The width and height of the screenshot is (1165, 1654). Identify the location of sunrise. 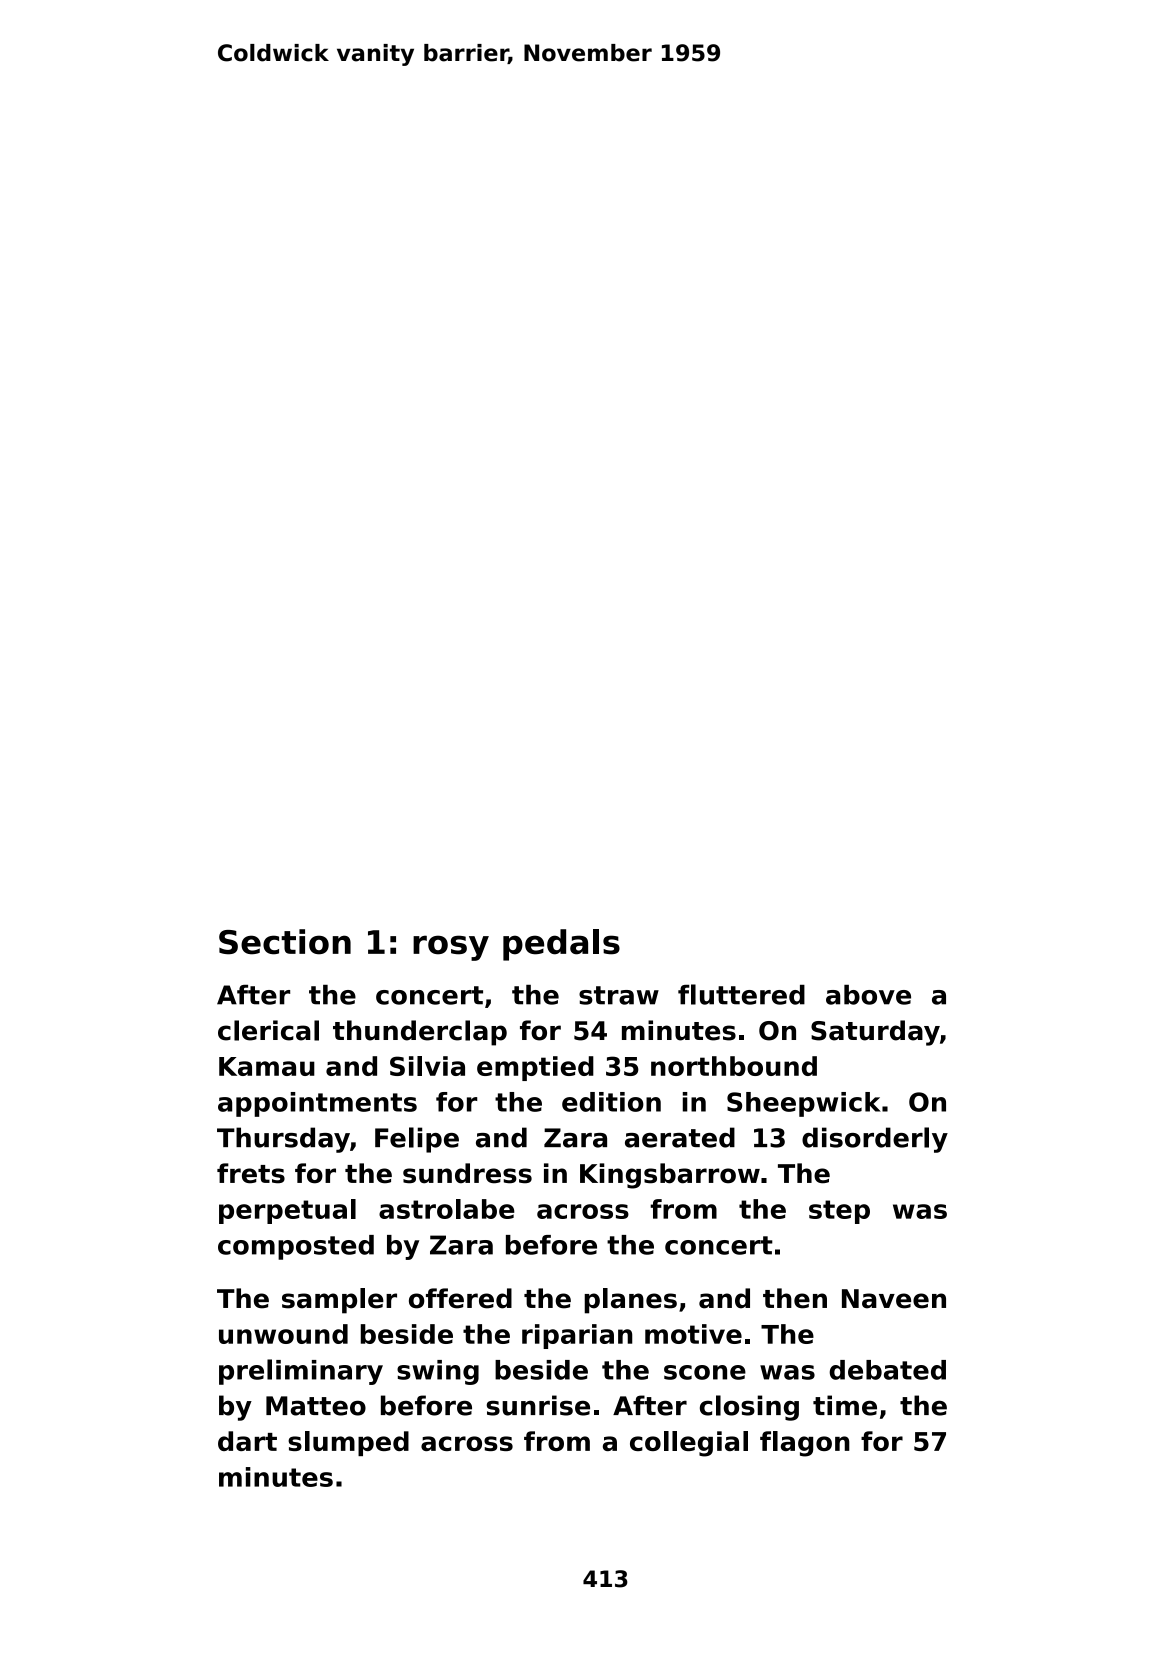
(538, 1405).
